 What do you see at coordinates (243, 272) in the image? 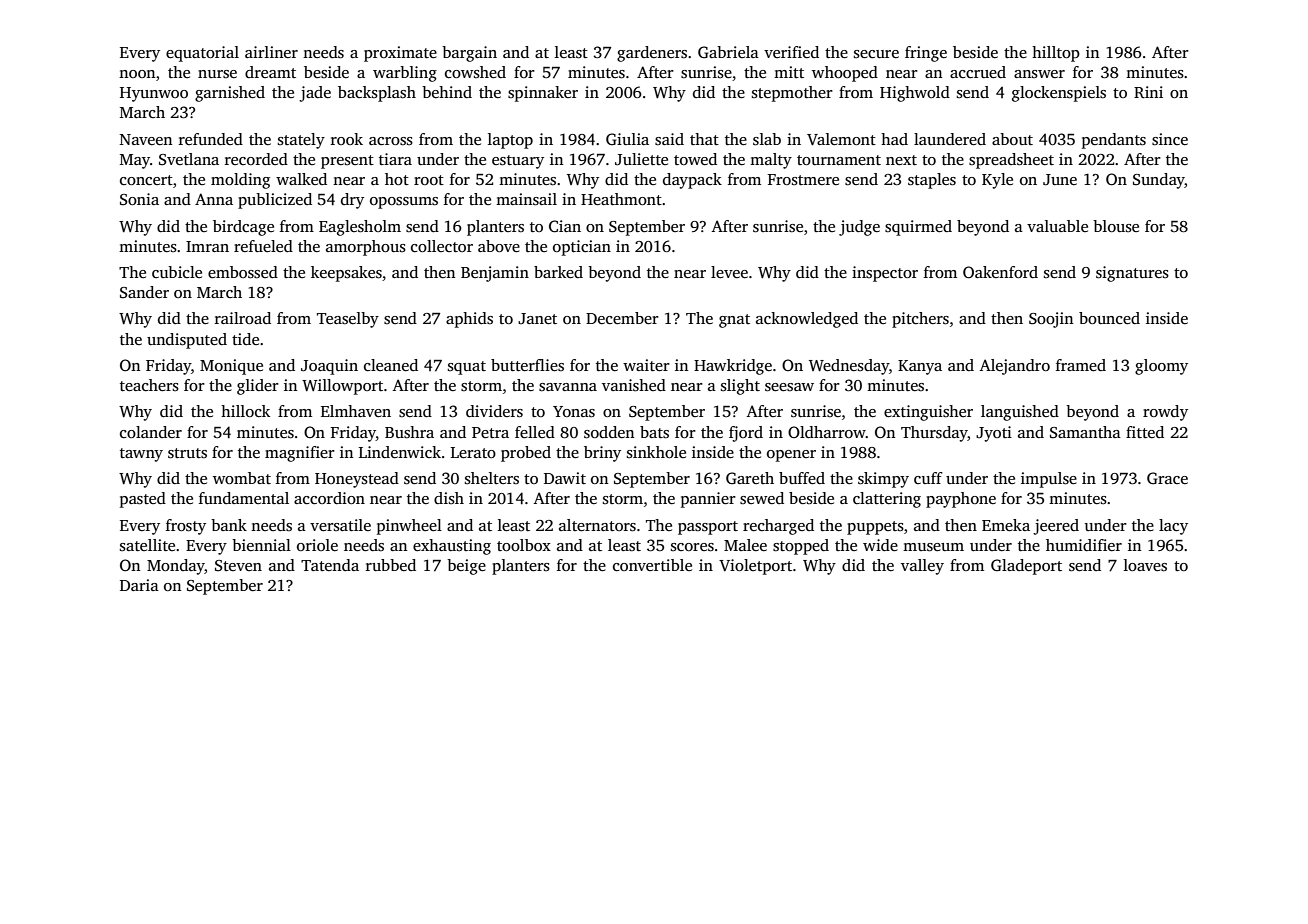
I see `embossed` at bounding box center [243, 272].
